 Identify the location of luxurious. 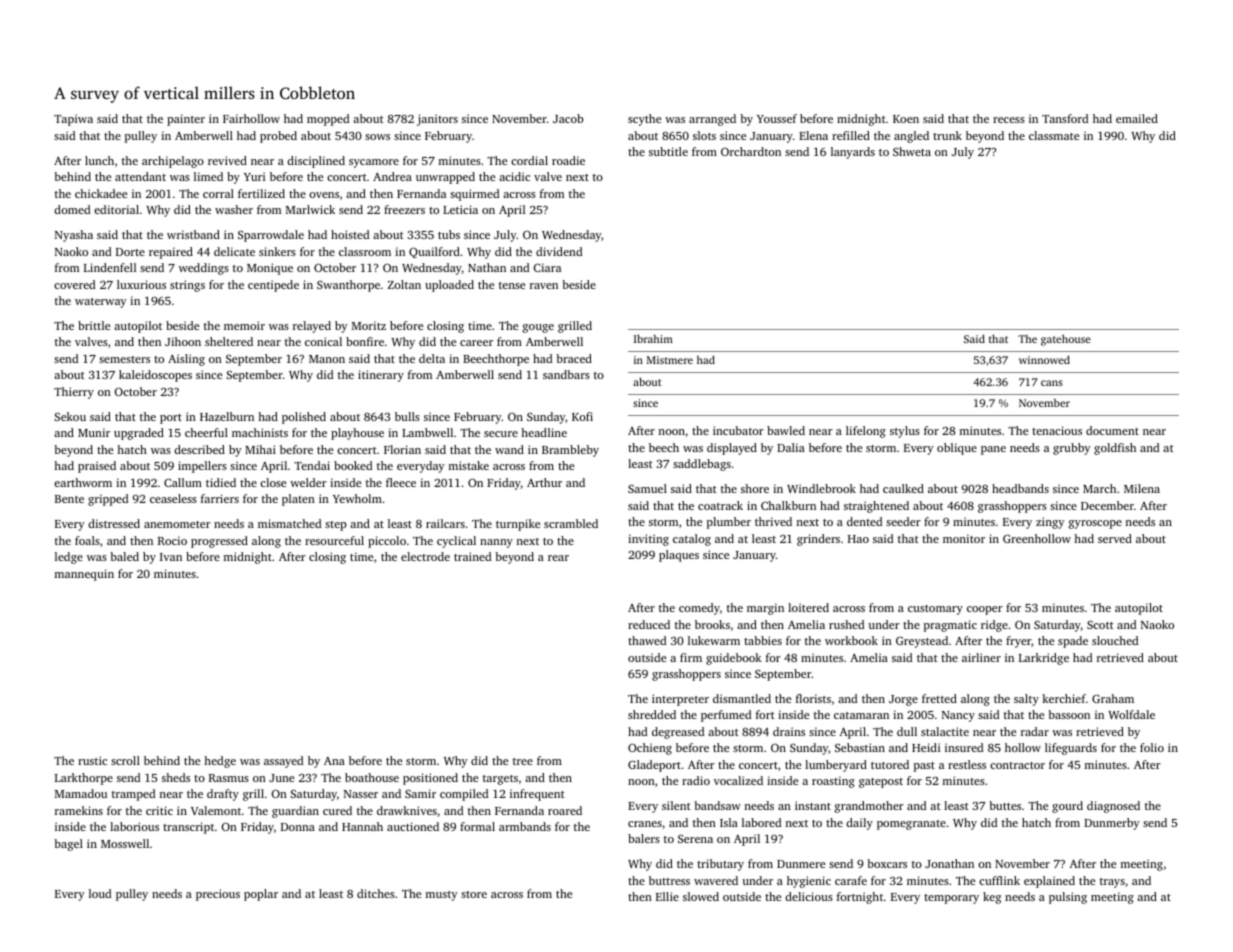
(141, 284).
